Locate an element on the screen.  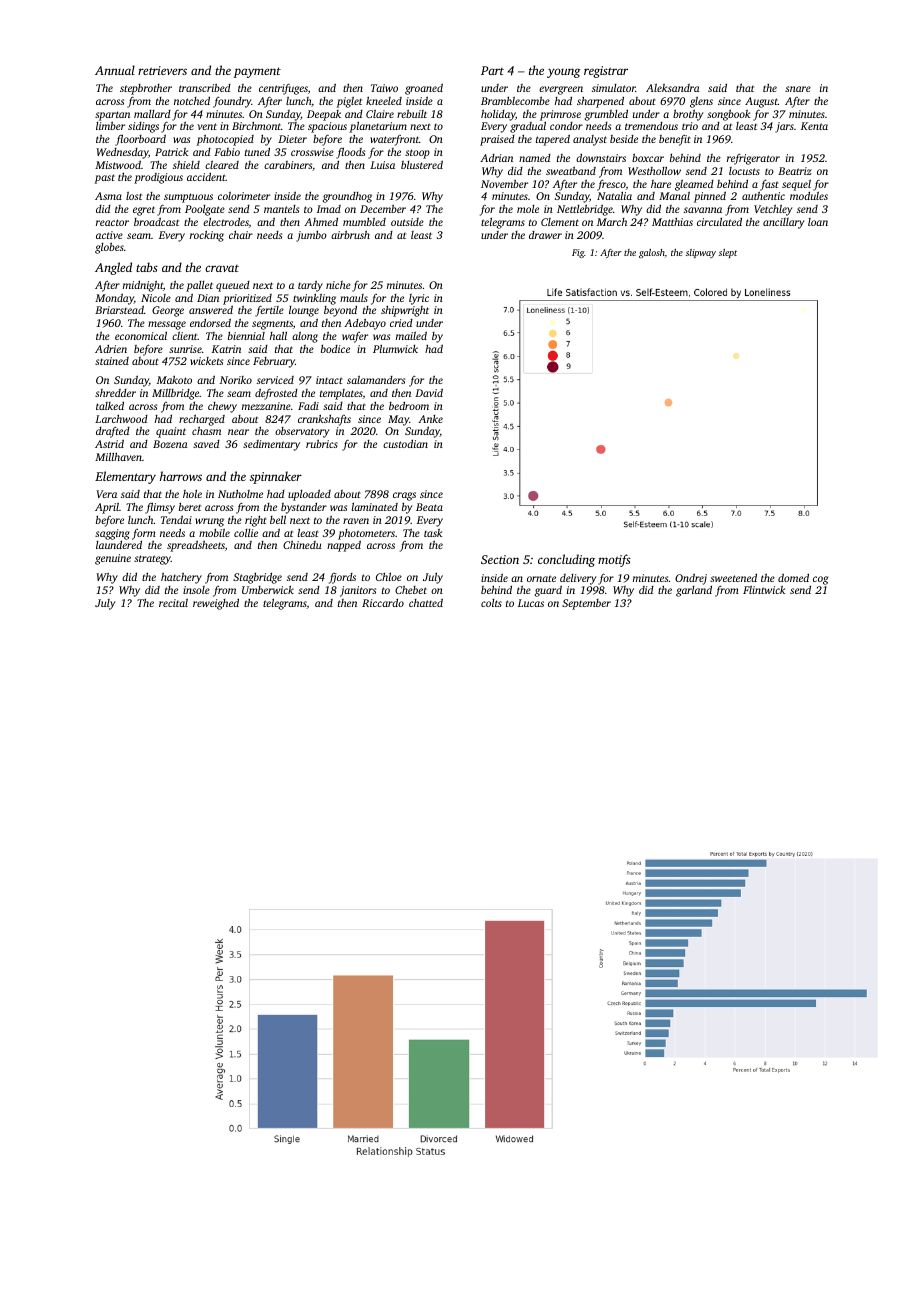
groaned is located at coordinates (424, 89).
